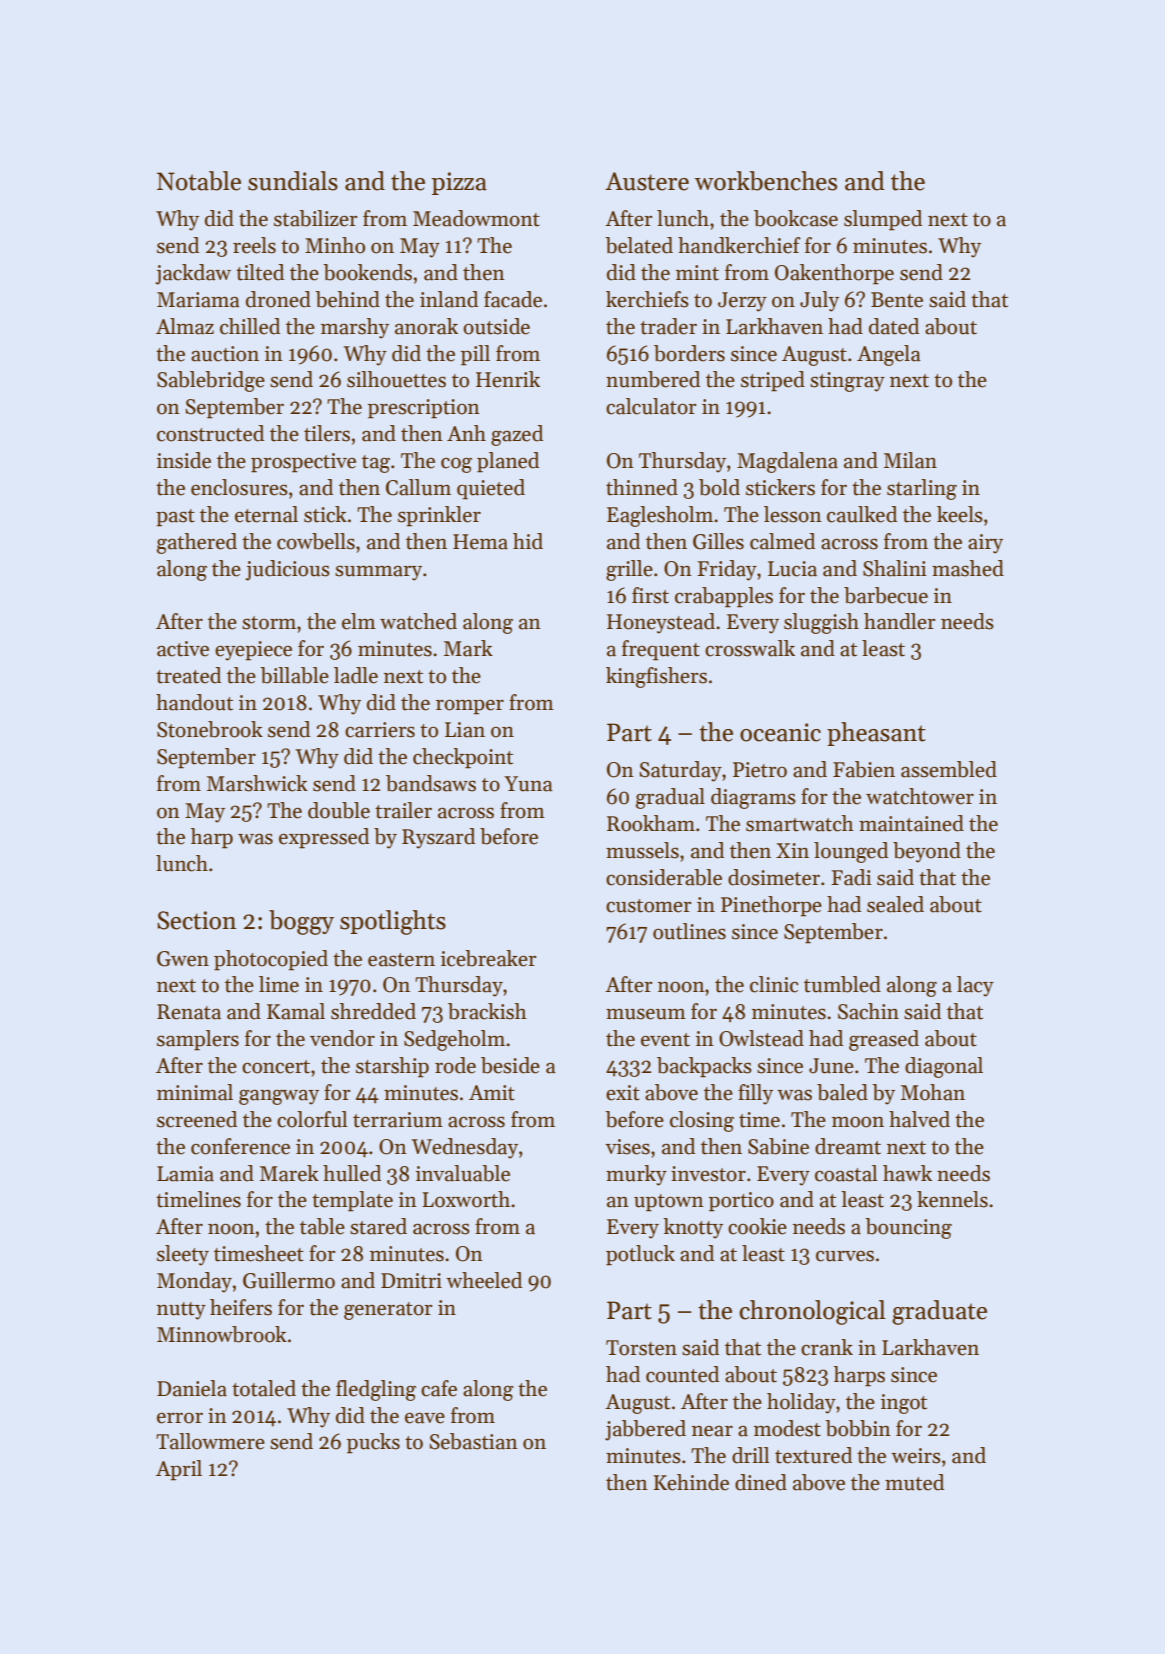 The height and width of the screenshot is (1654, 1165). What do you see at coordinates (883, 220) in the screenshot?
I see `slumped` at bounding box center [883, 220].
